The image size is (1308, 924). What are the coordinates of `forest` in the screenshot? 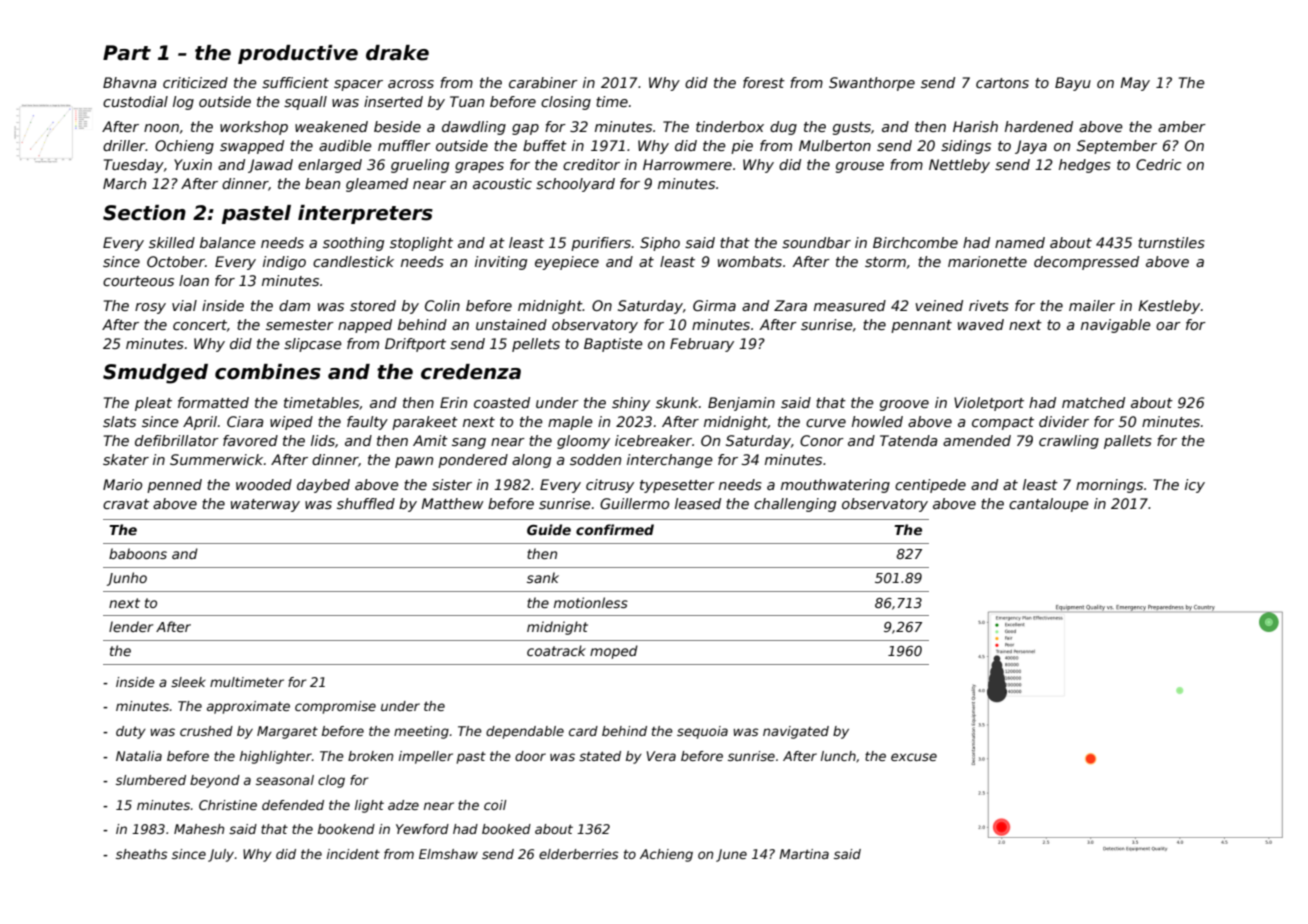 It's located at (764, 82).
